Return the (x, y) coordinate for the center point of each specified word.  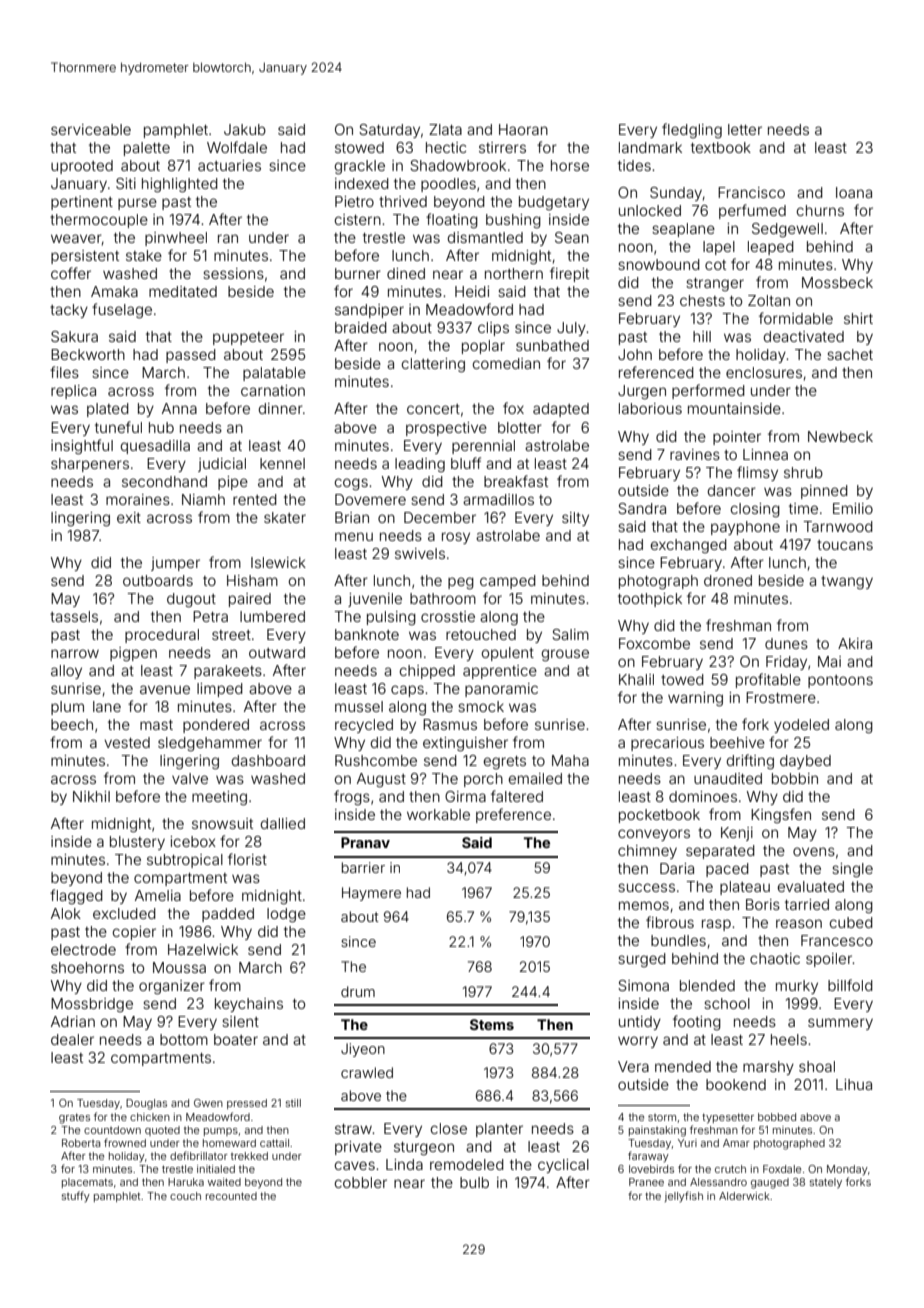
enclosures (764, 372)
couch (185, 1196)
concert (433, 409)
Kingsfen (781, 816)
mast (156, 725)
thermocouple (99, 221)
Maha (570, 760)
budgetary (554, 203)
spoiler (829, 960)
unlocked (650, 210)
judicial (222, 465)
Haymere (371, 894)
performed (708, 391)
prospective (446, 429)
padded (228, 915)
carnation (273, 390)
